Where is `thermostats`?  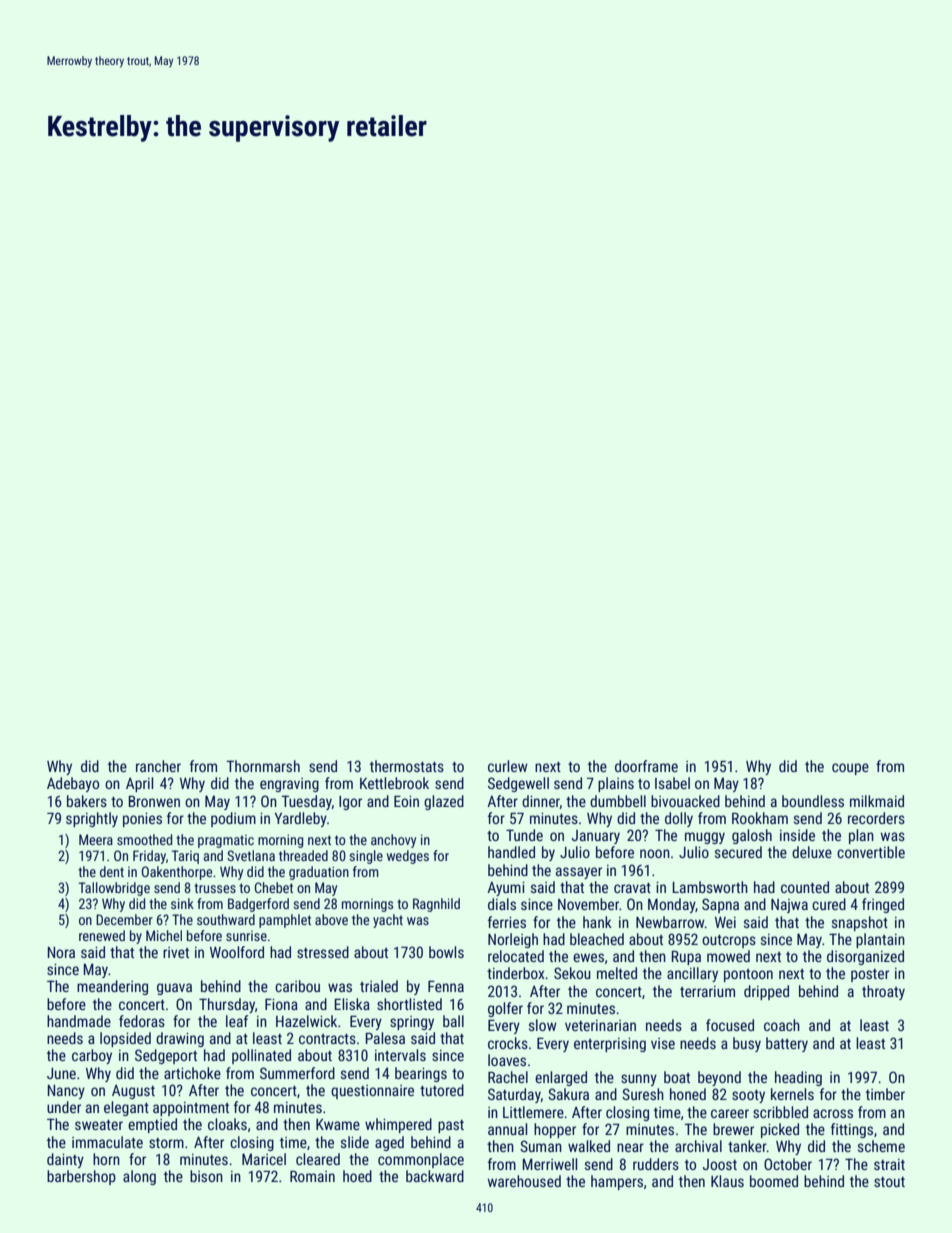
thermostats is located at coordinates (407, 766).
